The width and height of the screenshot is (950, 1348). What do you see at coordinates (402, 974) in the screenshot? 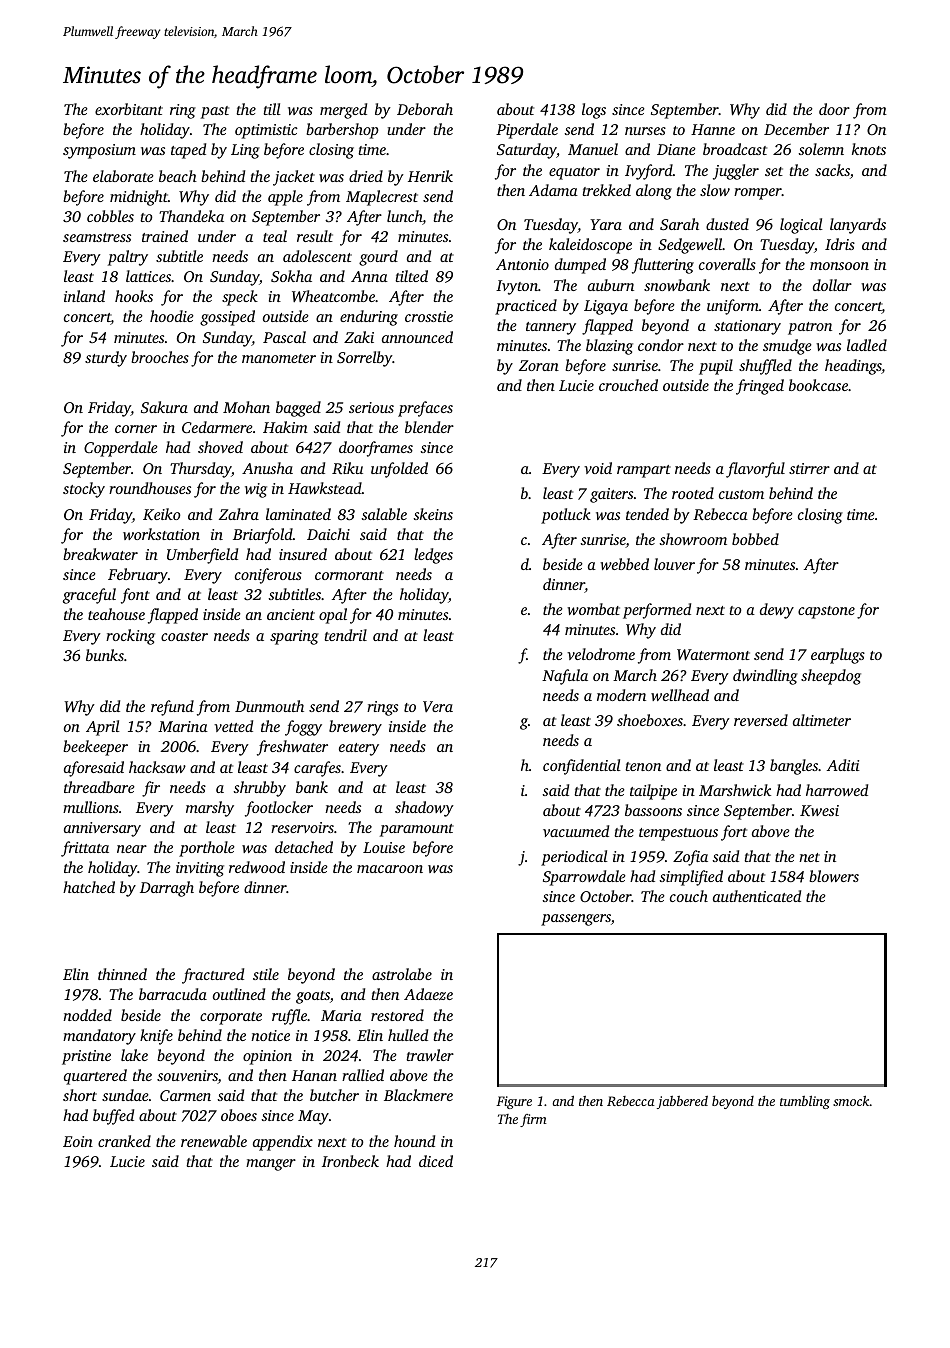
I see `astrolabe` at bounding box center [402, 974].
